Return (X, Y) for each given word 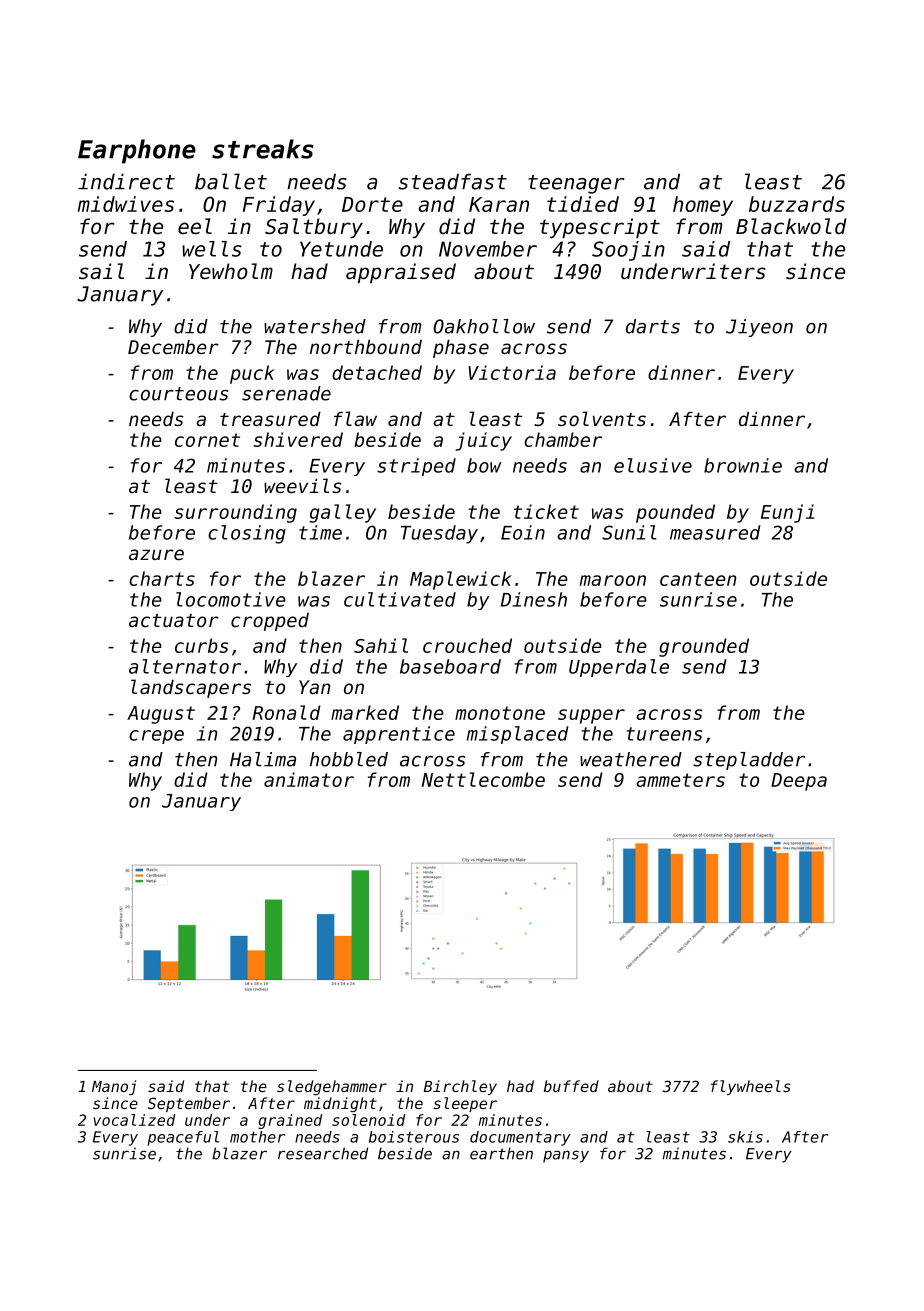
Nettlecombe (483, 779)
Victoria (512, 372)
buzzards (797, 204)
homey (703, 206)
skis (745, 1137)
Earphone (137, 151)
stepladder (749, 761)
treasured (270, 419)
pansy (566, 1156)
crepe (156, 737)
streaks (263, 149)
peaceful (183, 1138)
